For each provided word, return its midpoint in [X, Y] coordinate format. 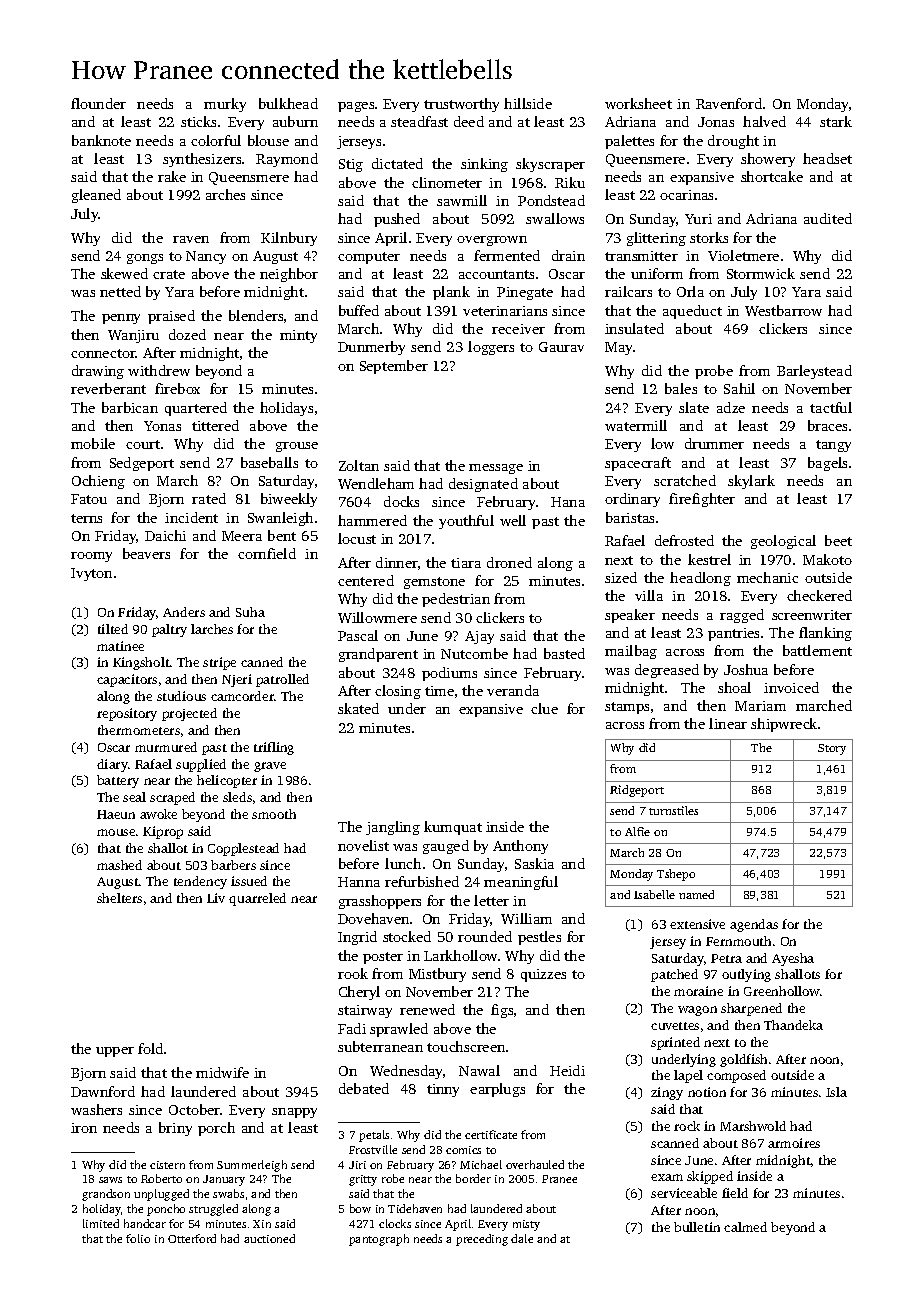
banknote [101, 140]
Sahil [739, 388]
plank [451, 293]
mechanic [767, 577]
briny [175, 1129]
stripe [219, 663]
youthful [466, 522]
